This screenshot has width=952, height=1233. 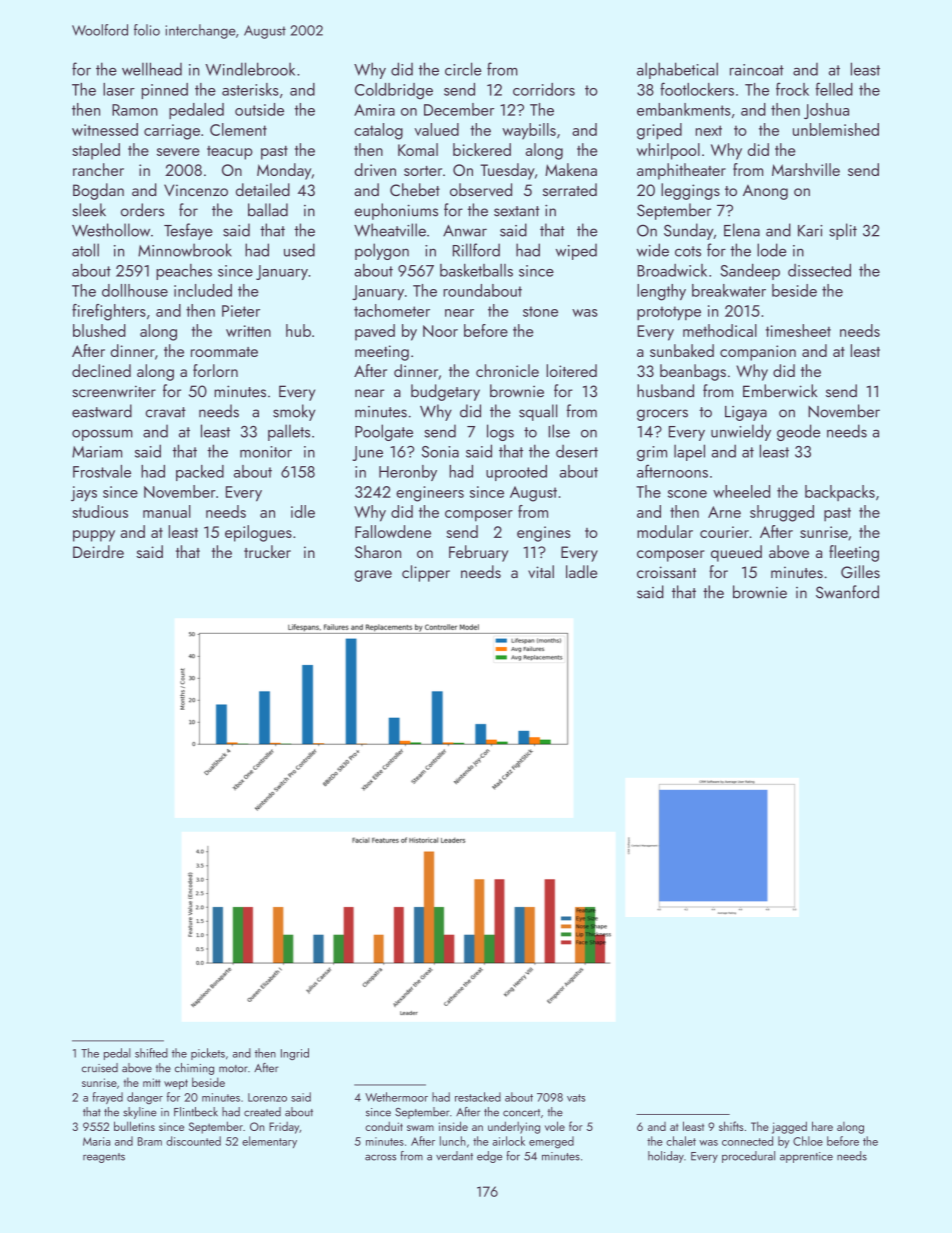 What do you see at coordinates (151, 1053) in the screenshot?
I see `shifted` at bounding box center [151, 1053].
